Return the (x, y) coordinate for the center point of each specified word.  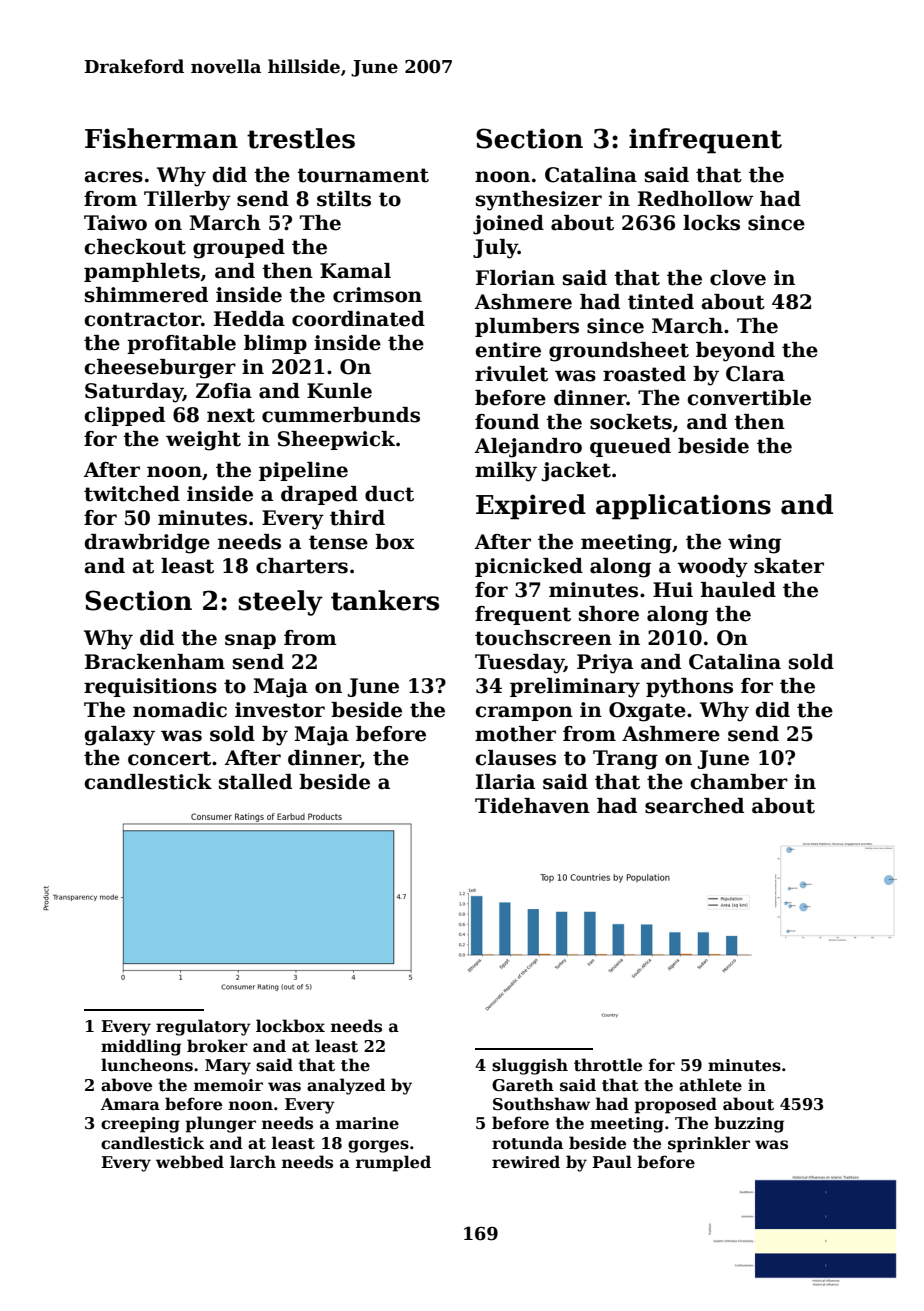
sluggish (530, 1066)
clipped (124, 416)
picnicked (529, 567)
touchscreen (543, 638)
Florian (515, 278)
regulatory (203, 1027)
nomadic (180, 710)
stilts (344, 199)
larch (253, 1162)
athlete (710, 1085)
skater (789, 566)
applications (683, 507)
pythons (689, 688)
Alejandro (528, 448)
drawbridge (147, 544)
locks (711, 223)
